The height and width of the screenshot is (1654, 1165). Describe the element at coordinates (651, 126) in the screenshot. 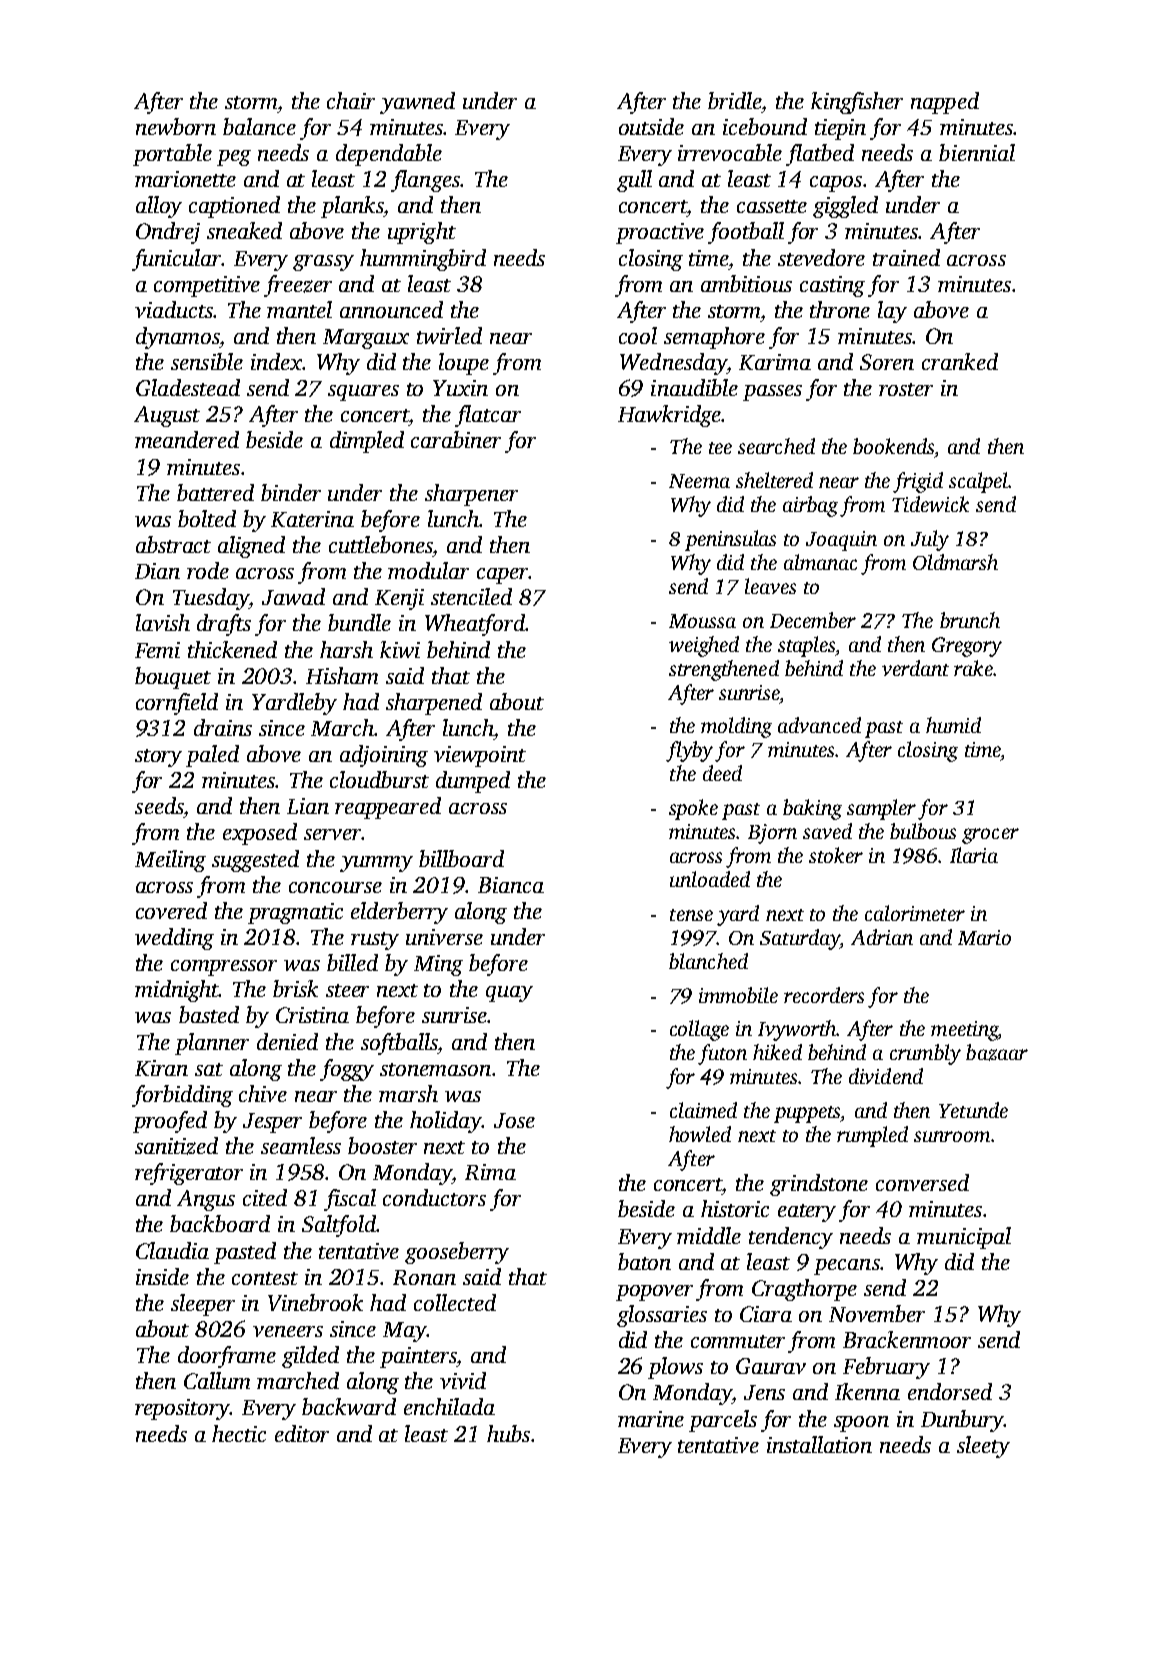

I see `outside` at that location.
